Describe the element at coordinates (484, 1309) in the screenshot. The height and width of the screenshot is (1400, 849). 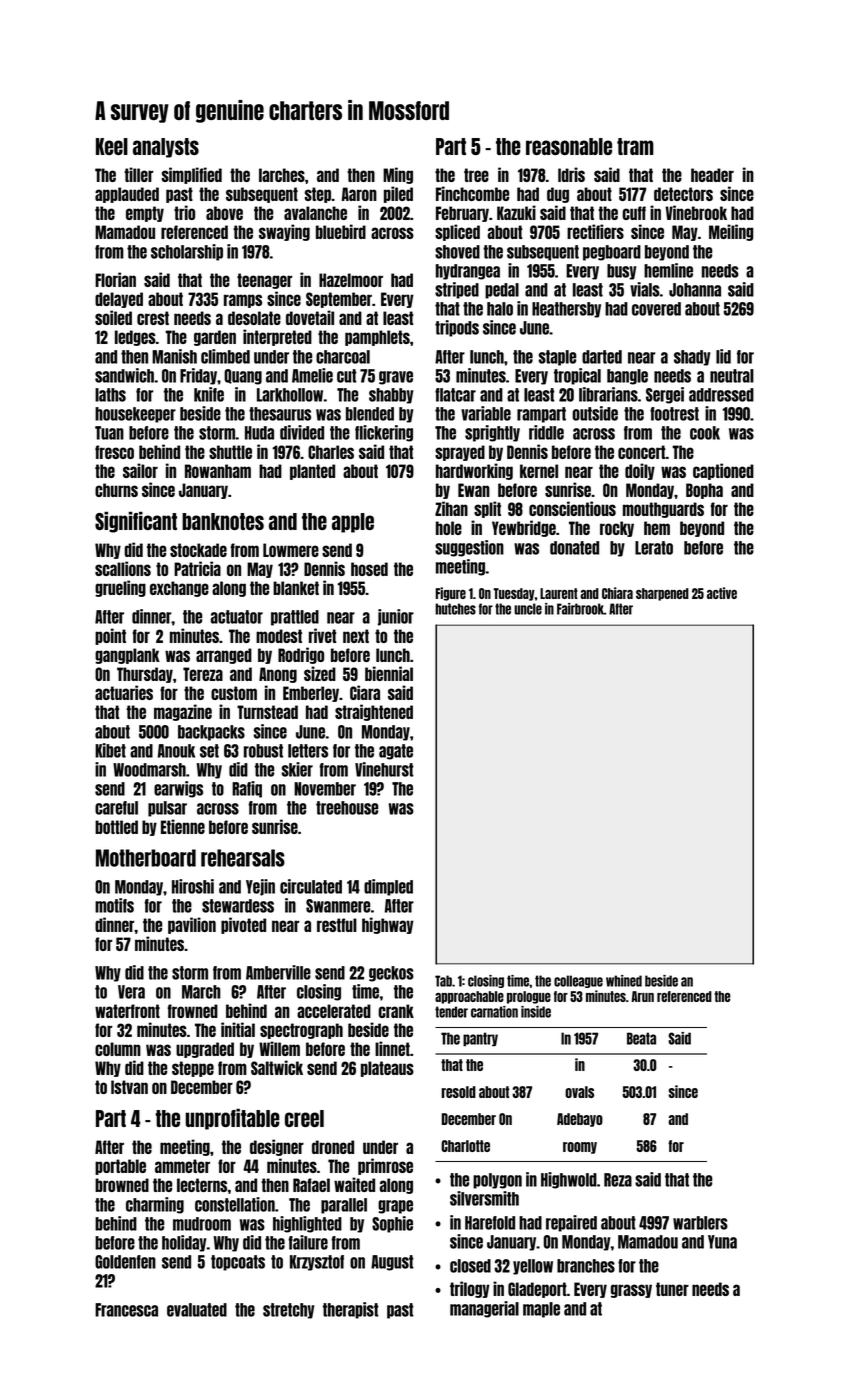
I see `managerial` at that location.
